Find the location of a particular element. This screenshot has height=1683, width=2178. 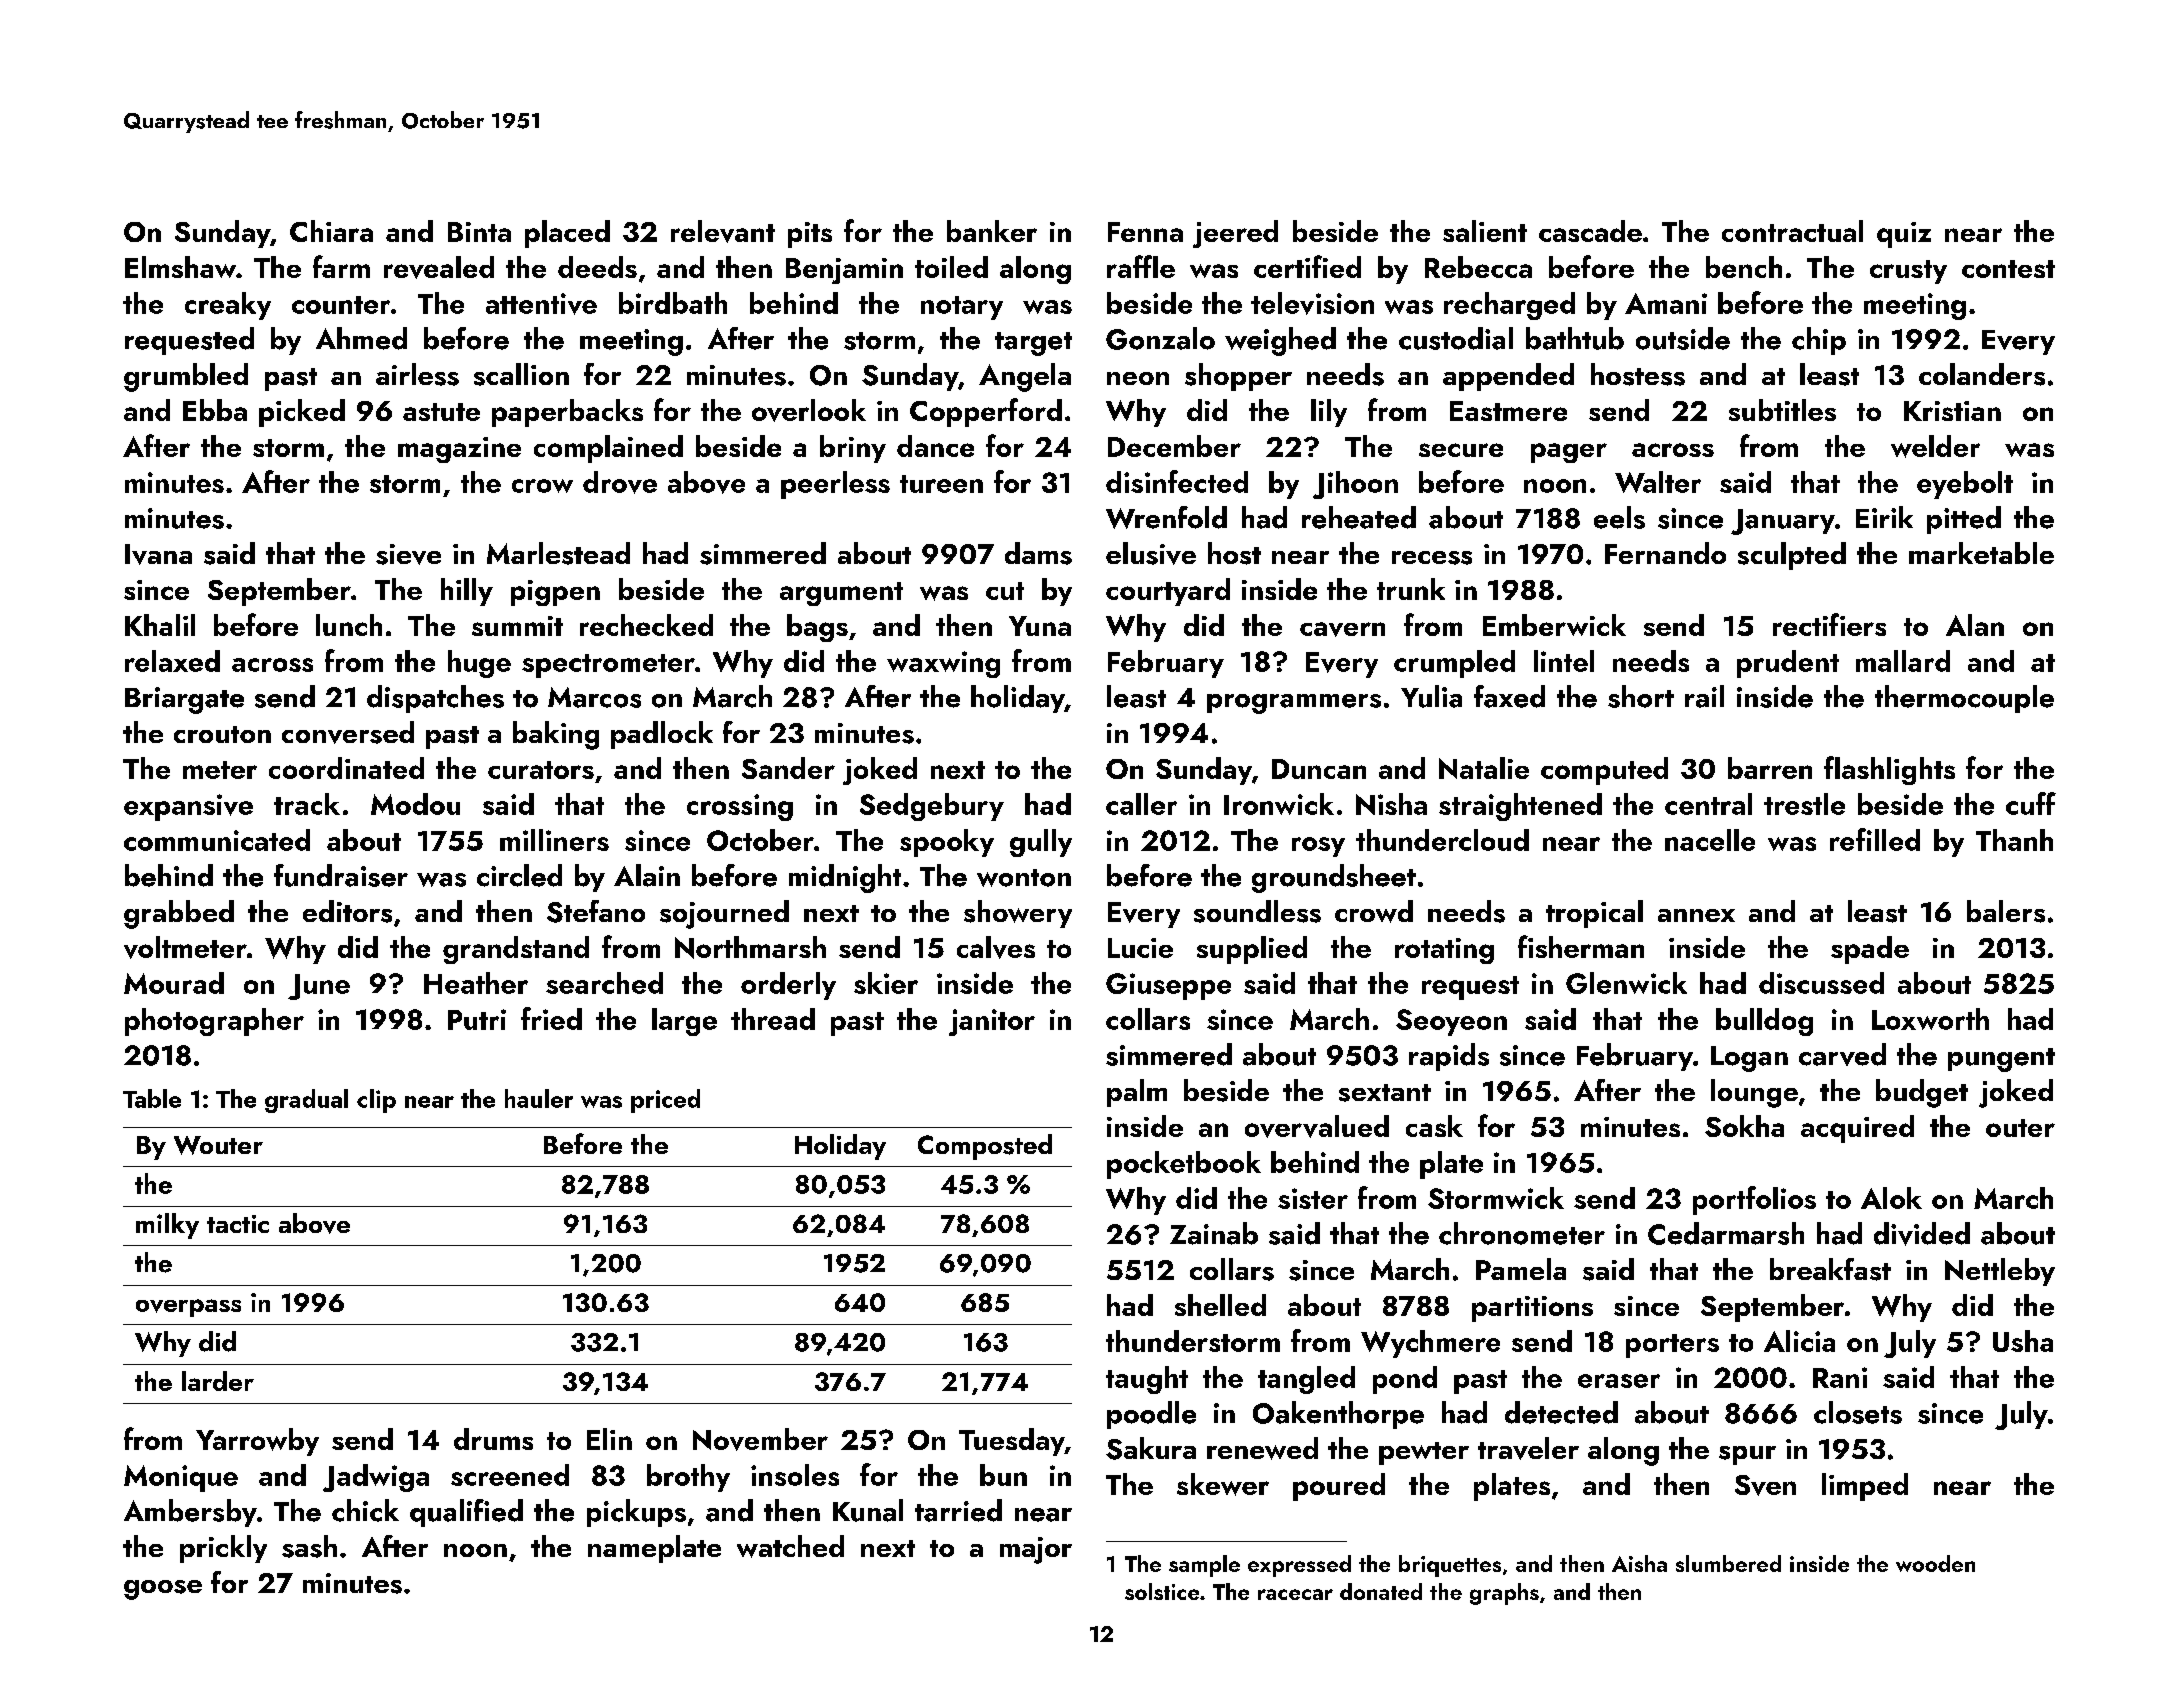

donated is located at coordinates (1381, 1591).
